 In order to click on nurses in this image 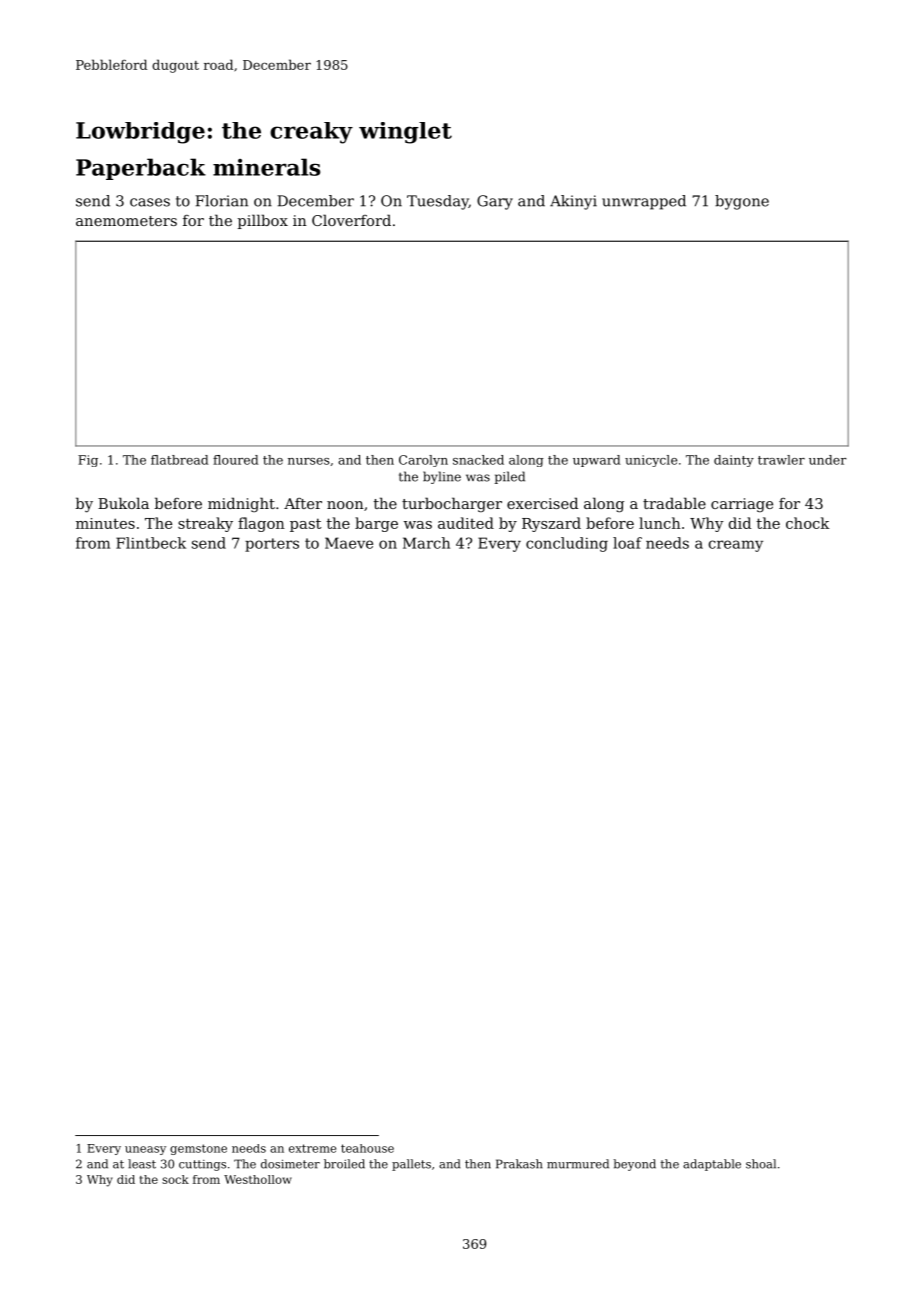, I will do `click(309, 461)`.
